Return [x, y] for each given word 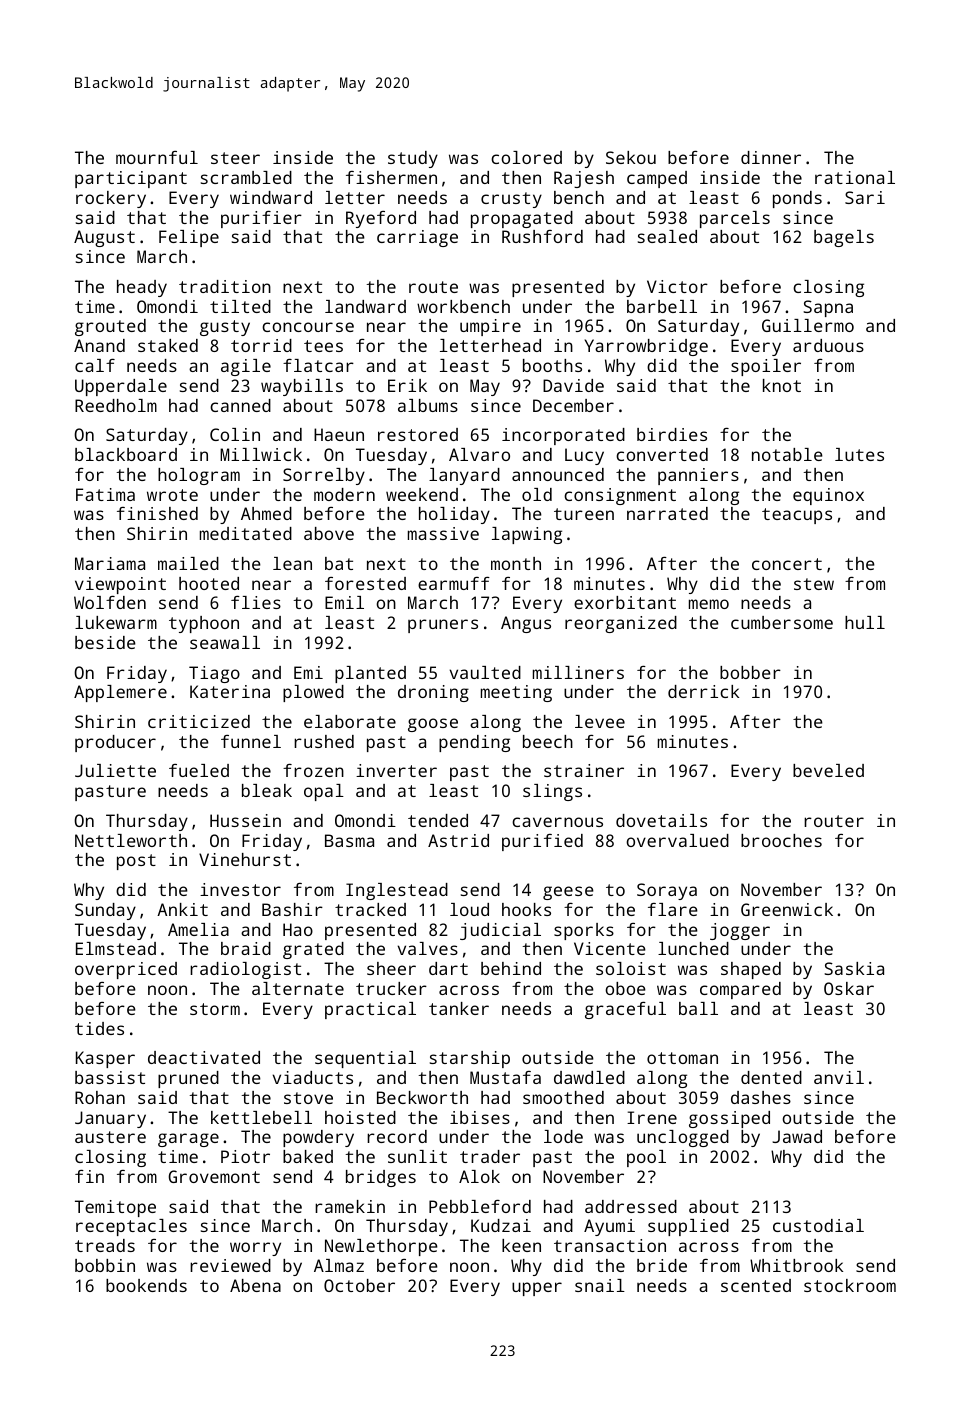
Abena [255, 1285]
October [359, 1285]
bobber [750, 672]
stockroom [850, 1285]
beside [105, 642]
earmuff [454, 583]
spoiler [766, 367]
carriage [417, 238]
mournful [157, 157]
